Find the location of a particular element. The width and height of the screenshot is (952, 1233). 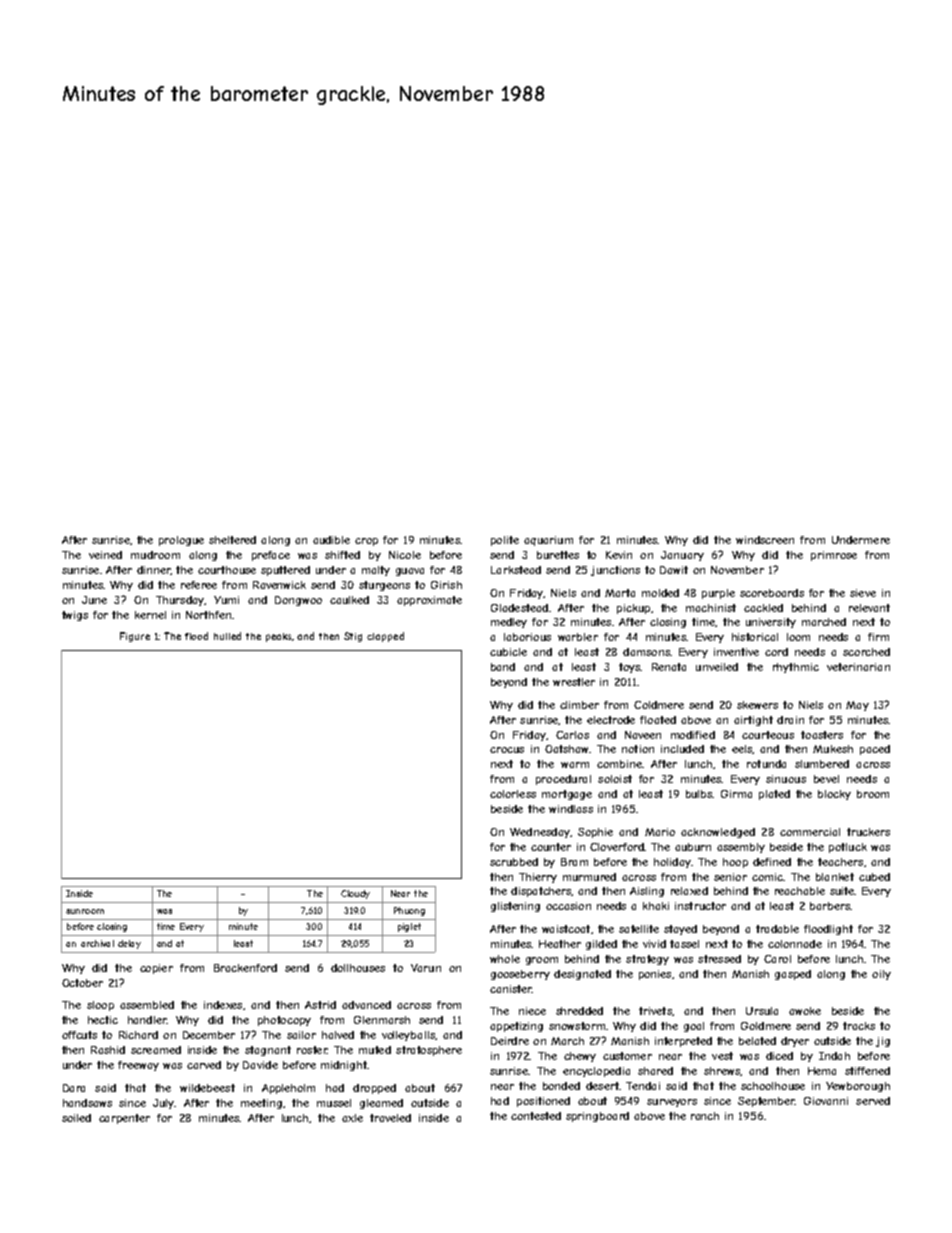

carpenter is located at coordinates (124, 1119).
